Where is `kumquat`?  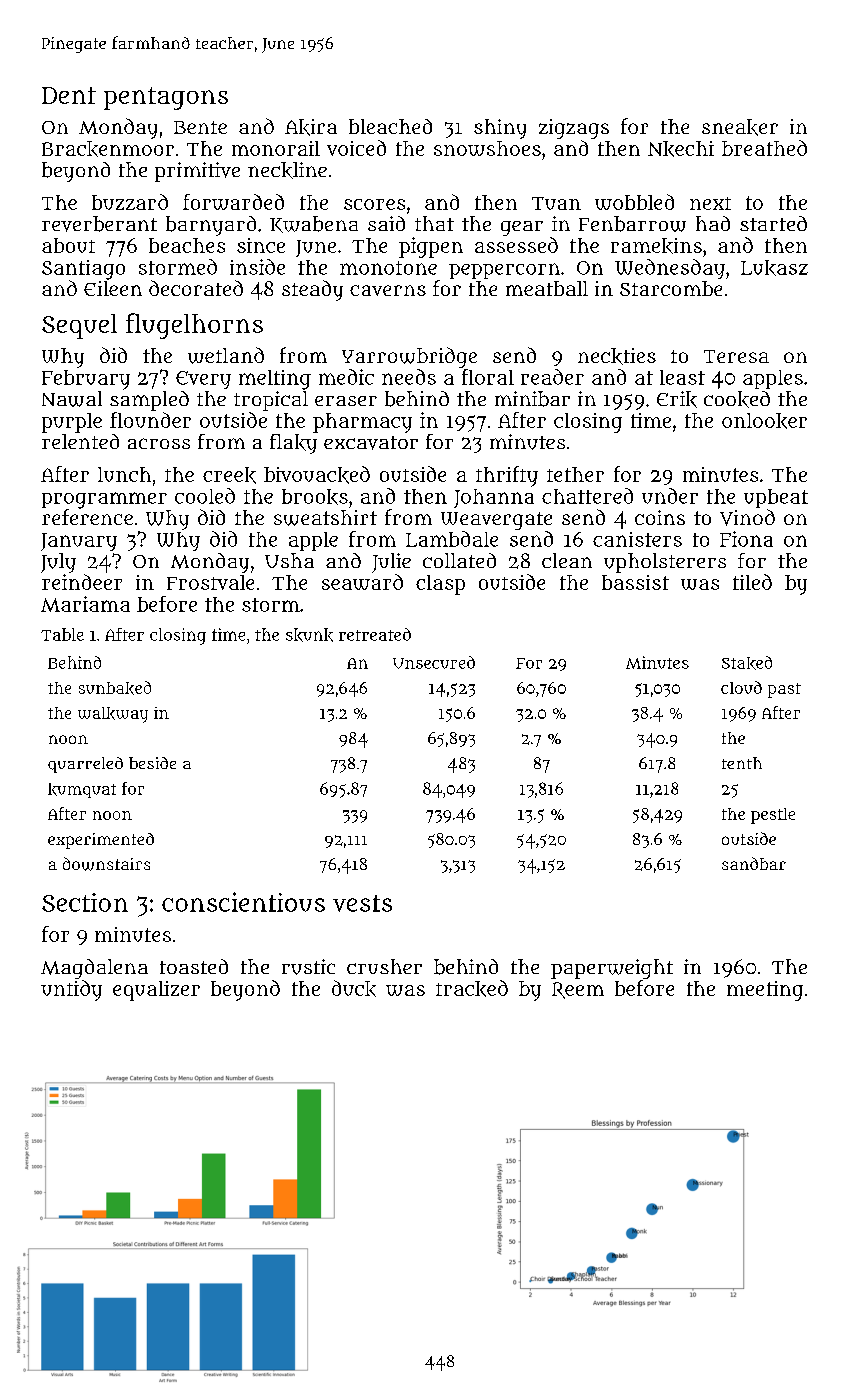
kumquat is located at coordinates (82, 790).
